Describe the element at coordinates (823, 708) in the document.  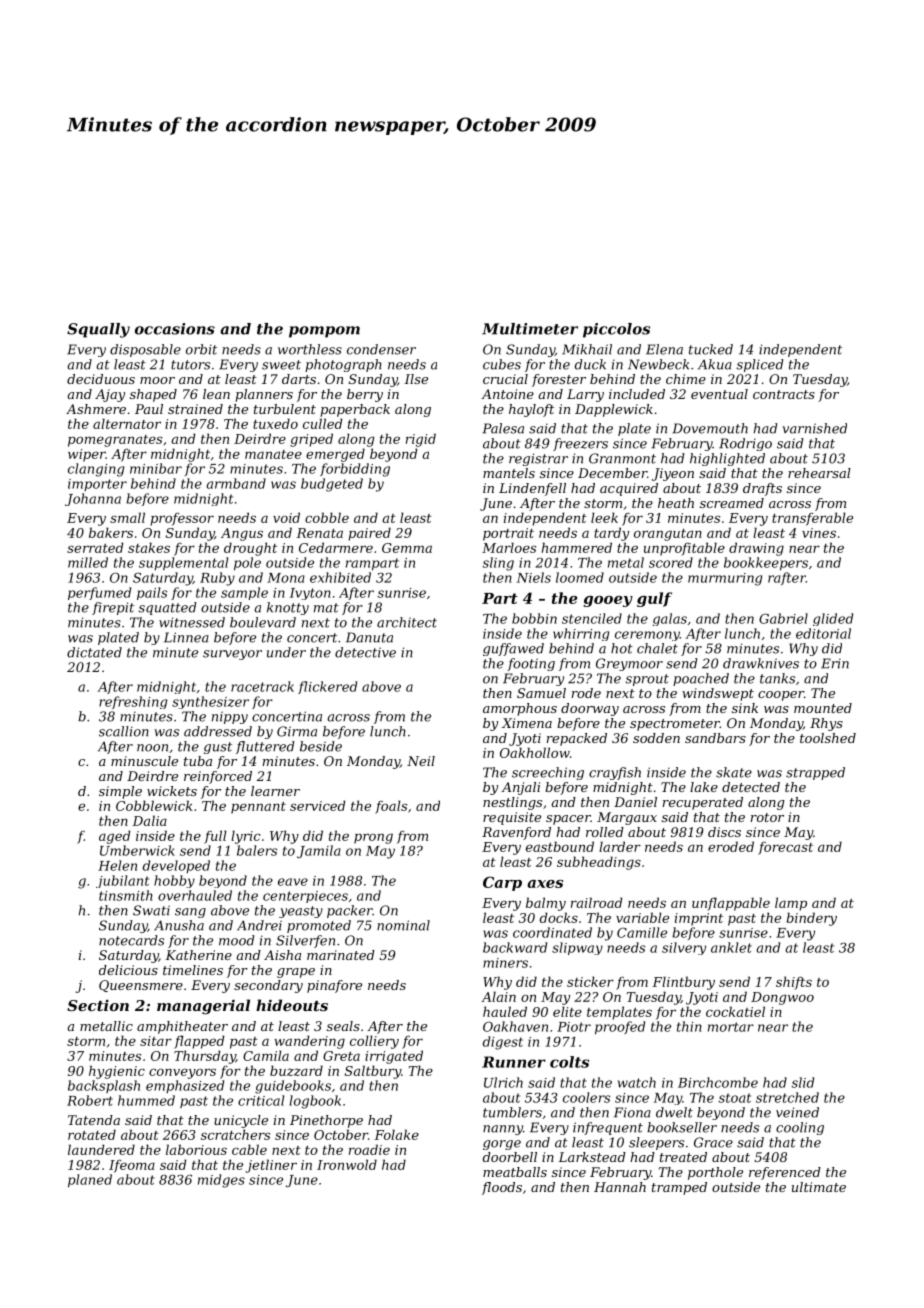
I see `mounted` at that location.
